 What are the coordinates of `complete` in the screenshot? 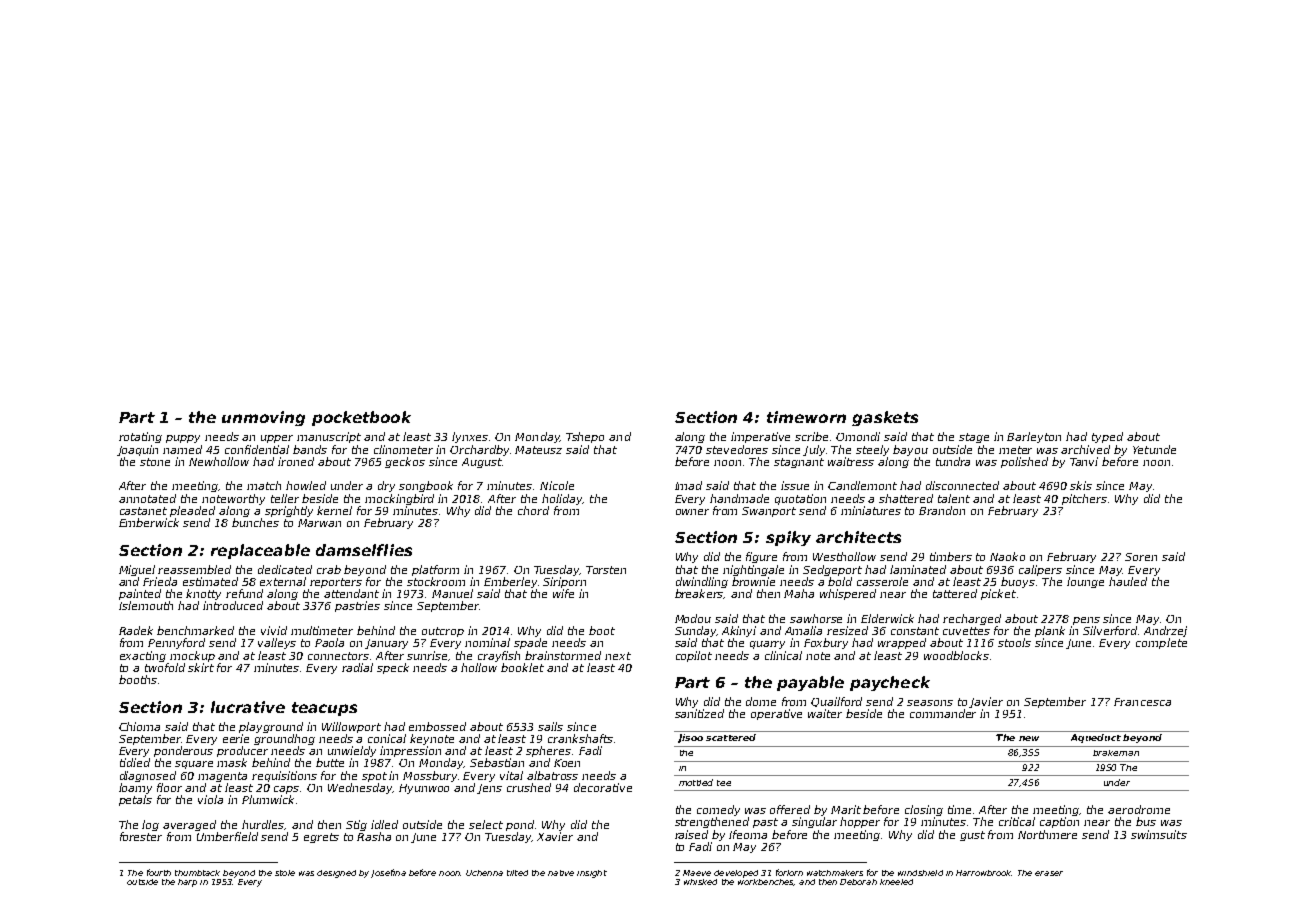 It's located at (1161, 643).
